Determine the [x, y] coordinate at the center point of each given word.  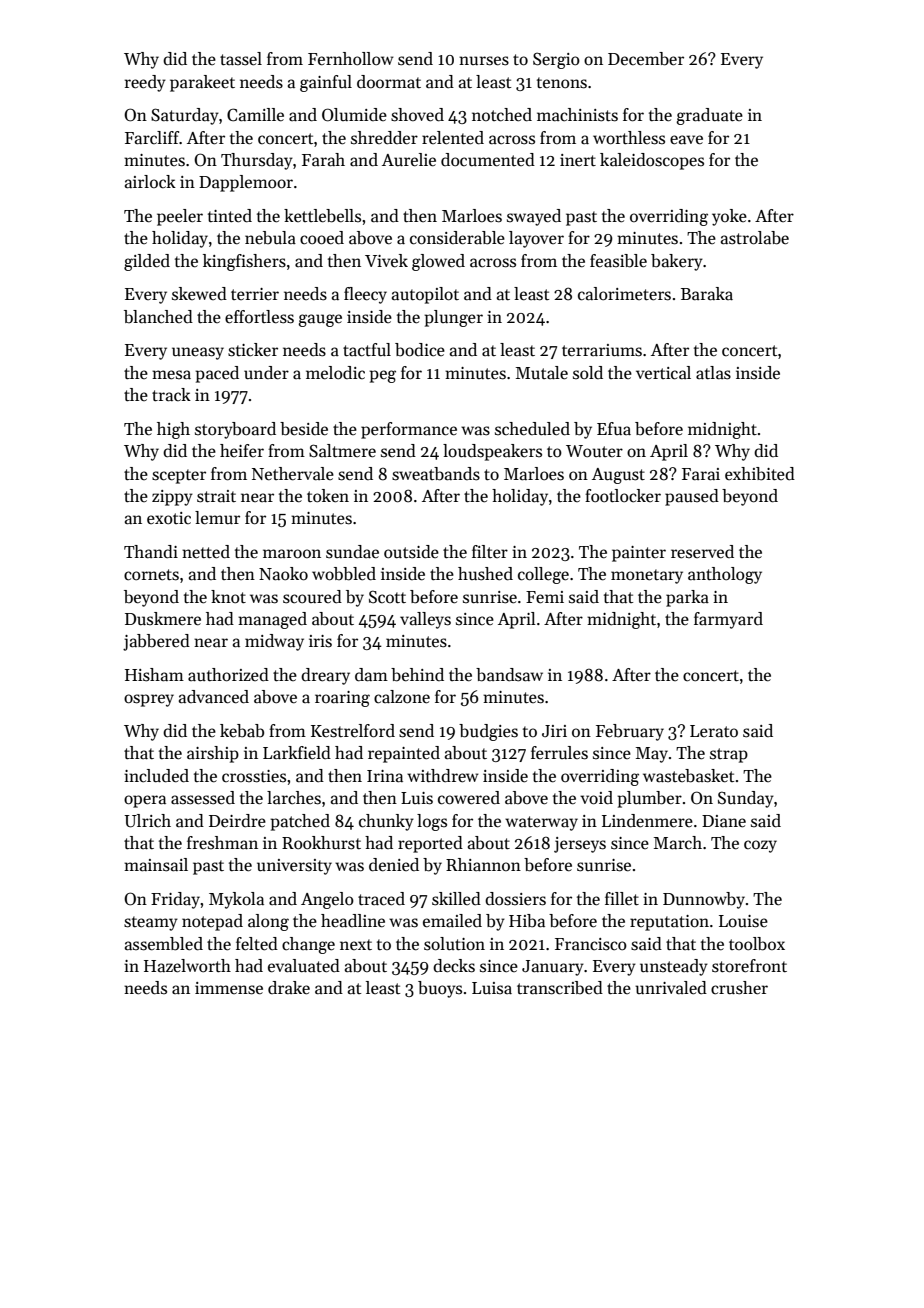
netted [206, 552]
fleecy [365, 295]
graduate [709, 116]
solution [454, 944]
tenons [562, 83]
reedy [145, 83]
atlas [713, 373]
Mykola [236, 900]
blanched [158, 317]
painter [639, 554]
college [543, 575]
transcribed [560, 988]
